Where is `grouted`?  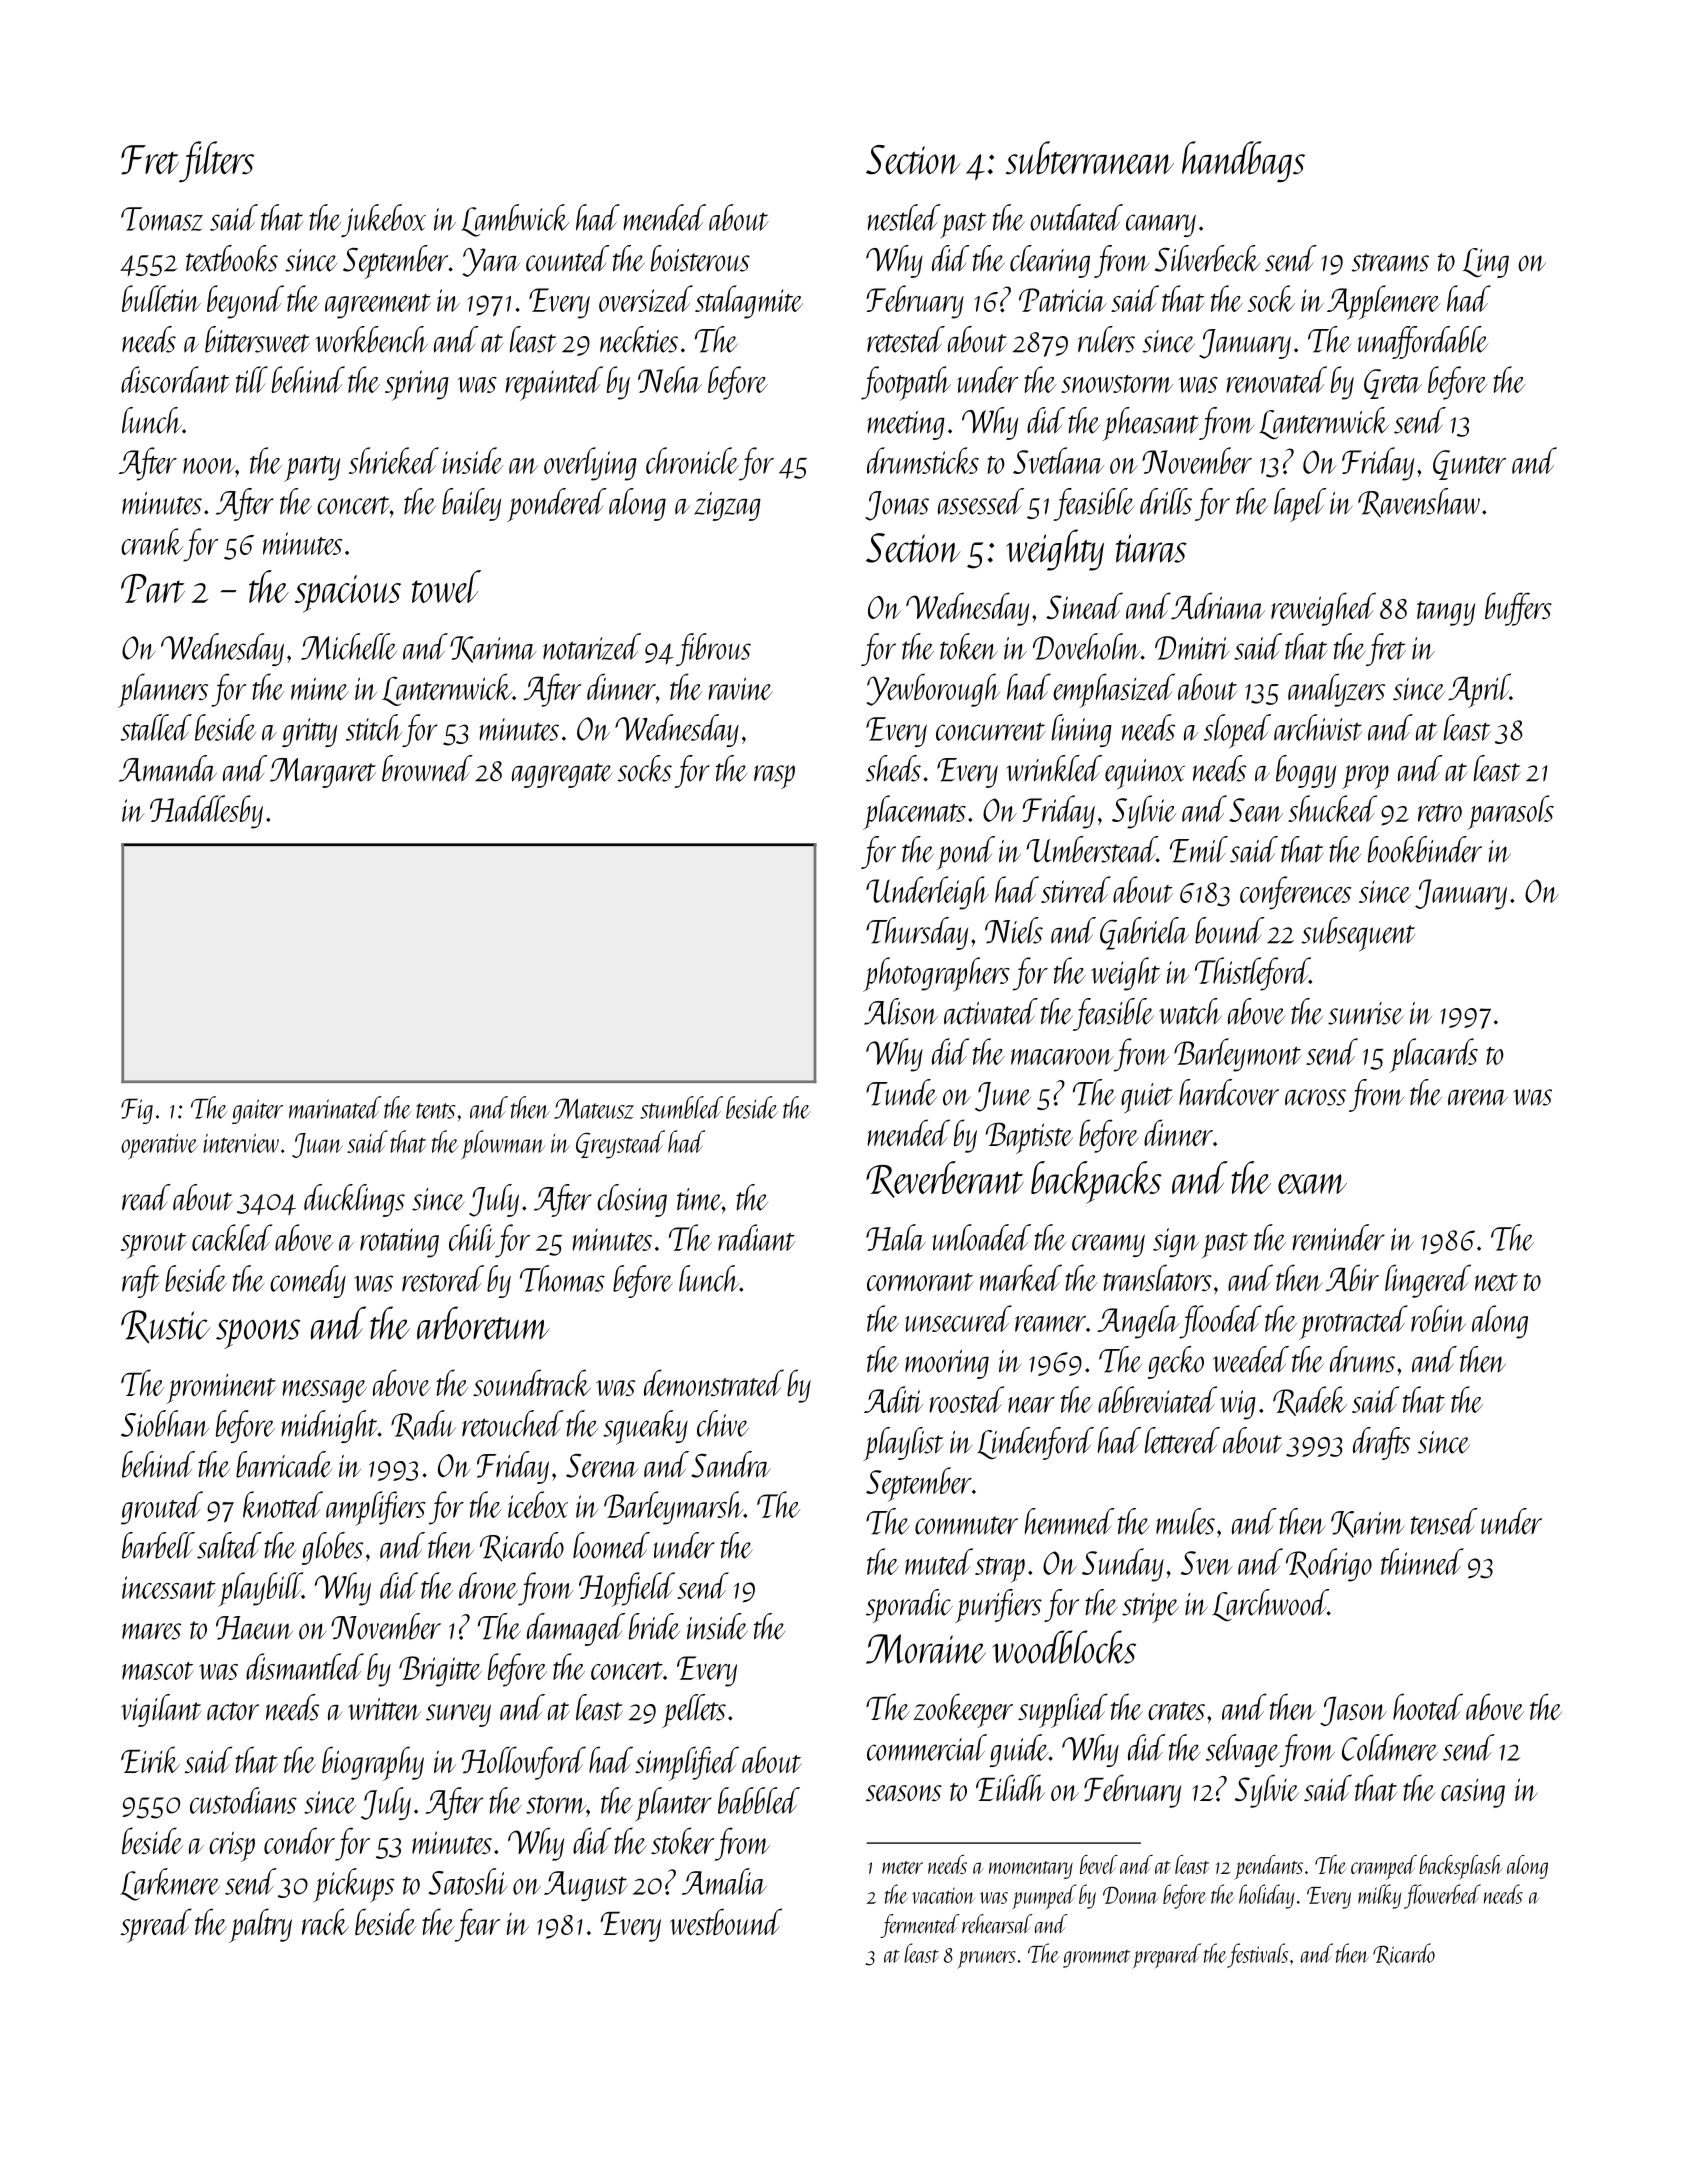 grouted is located at coordinates (162, 1508).
